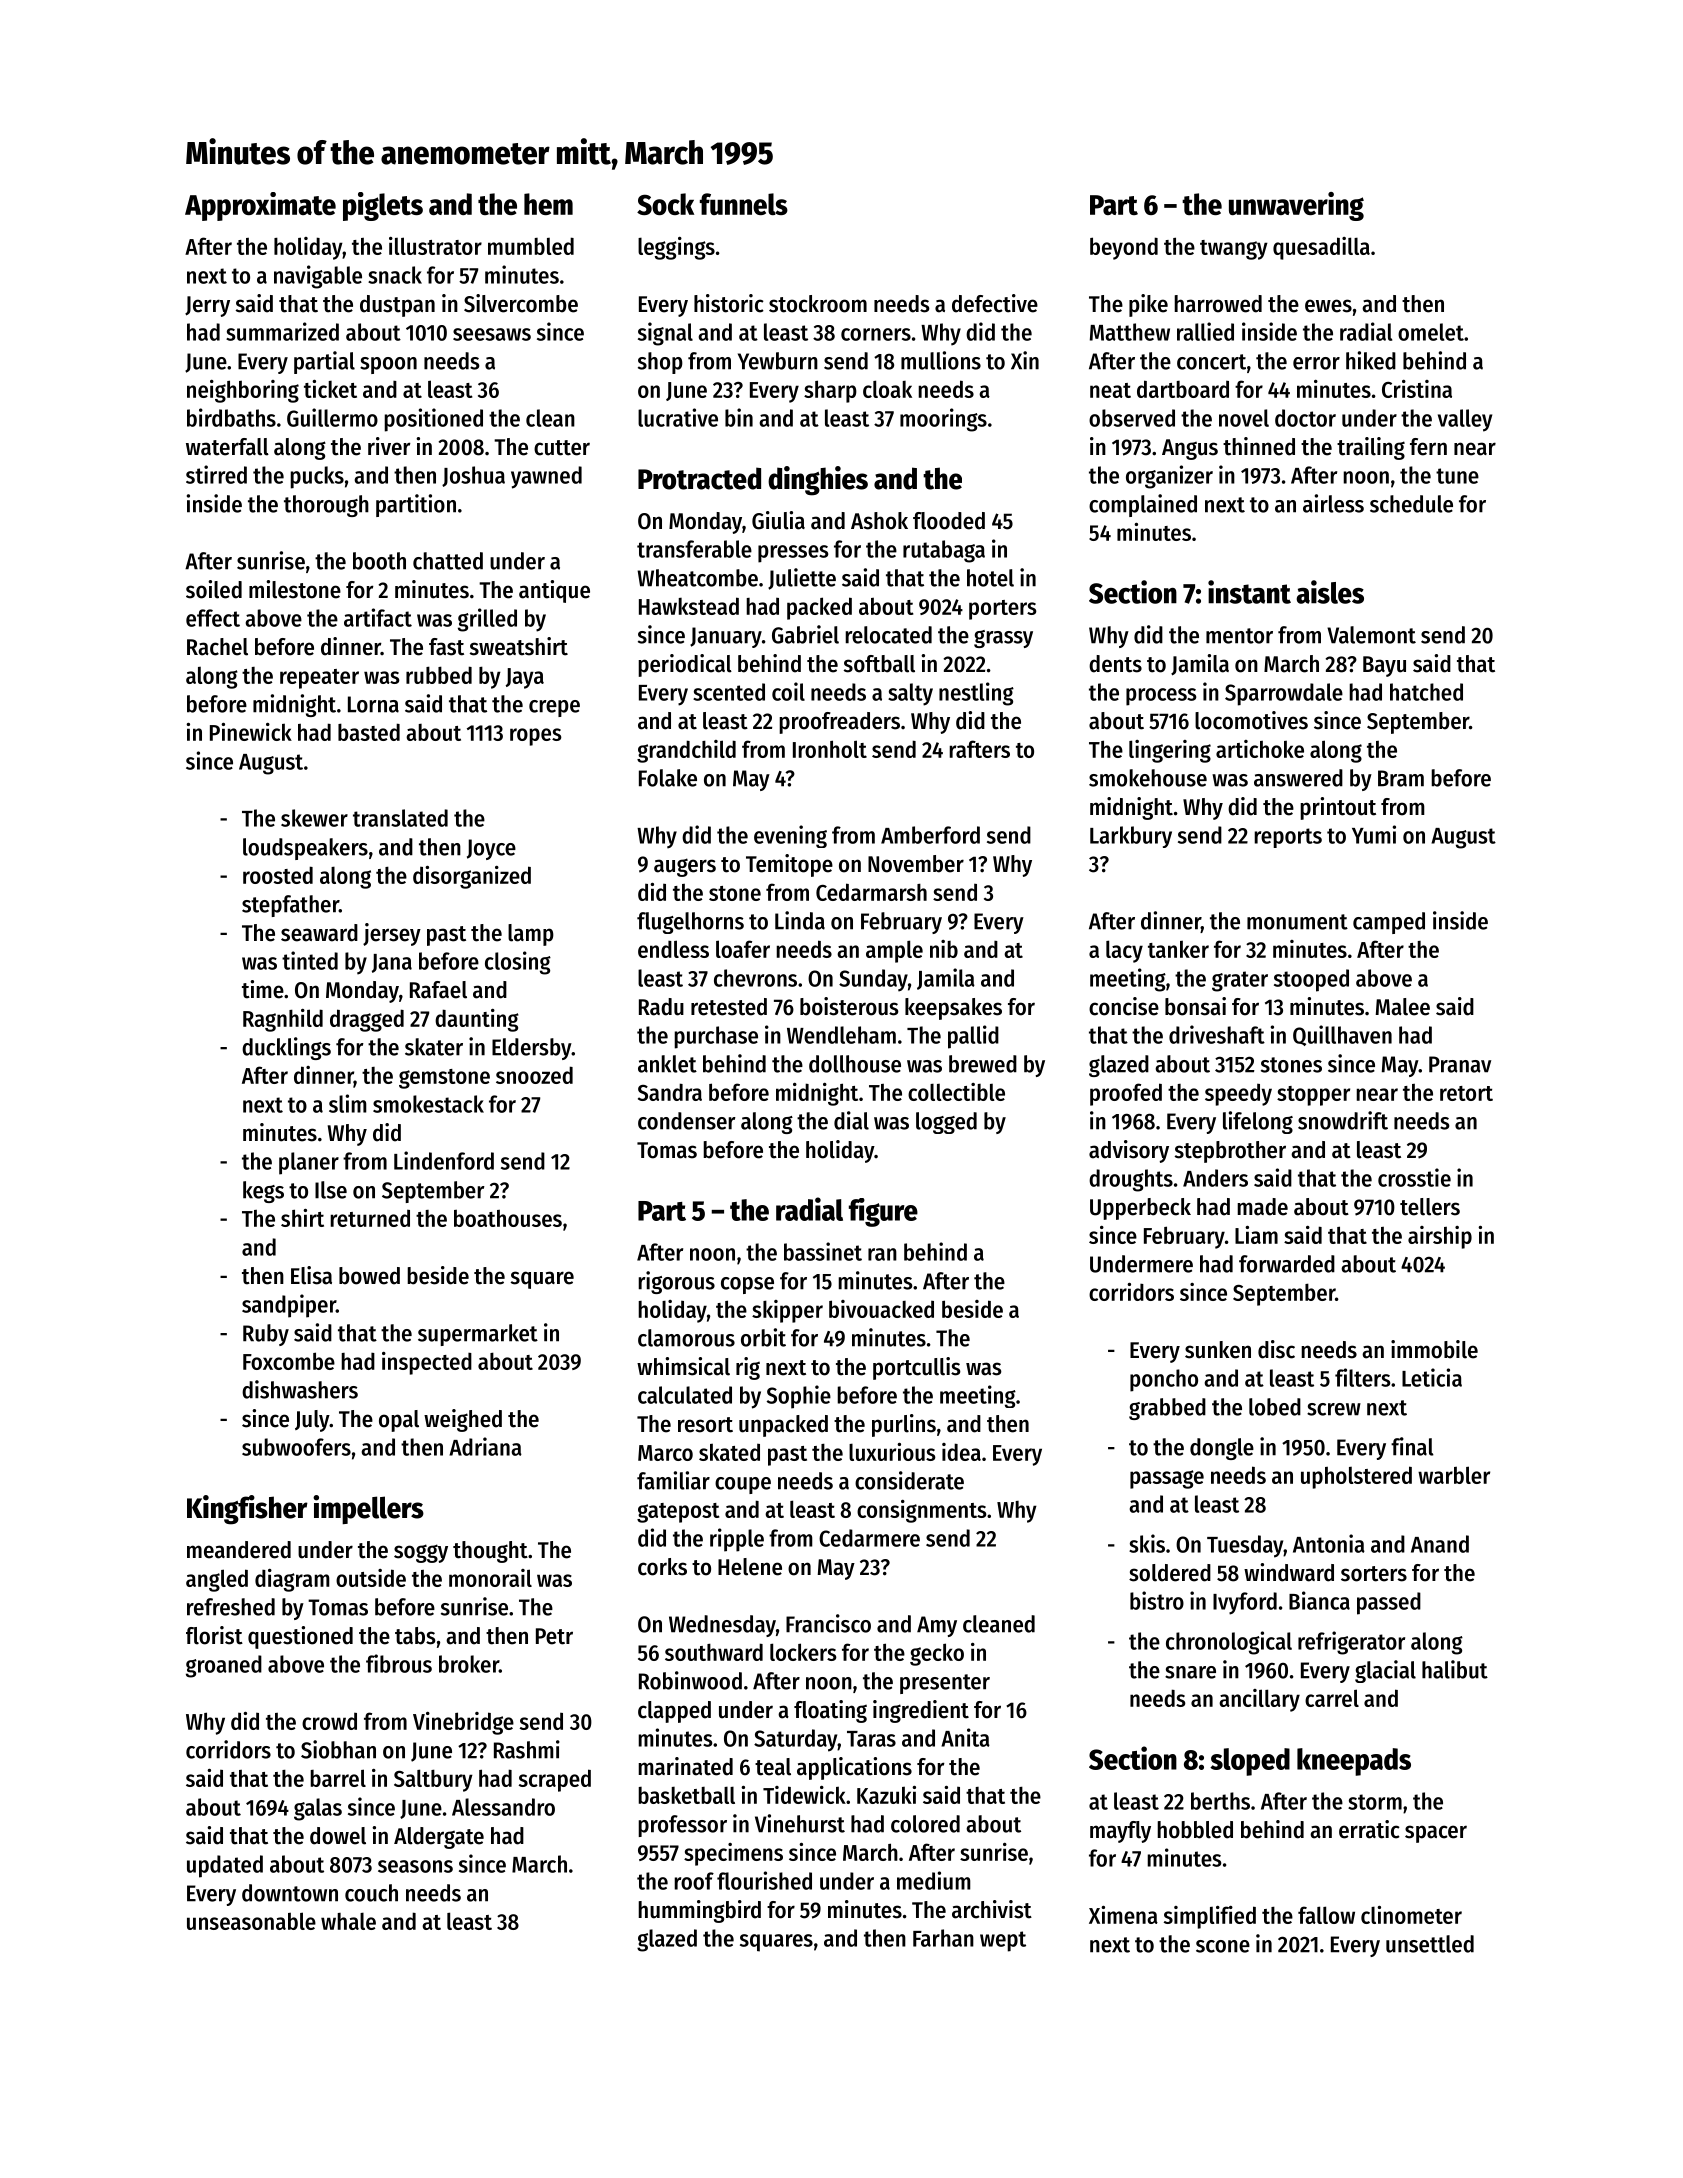  What do you see at coordinates (1124, 951) in the screenshot?
I see `lacy` at bounding box center [1124, 951].
